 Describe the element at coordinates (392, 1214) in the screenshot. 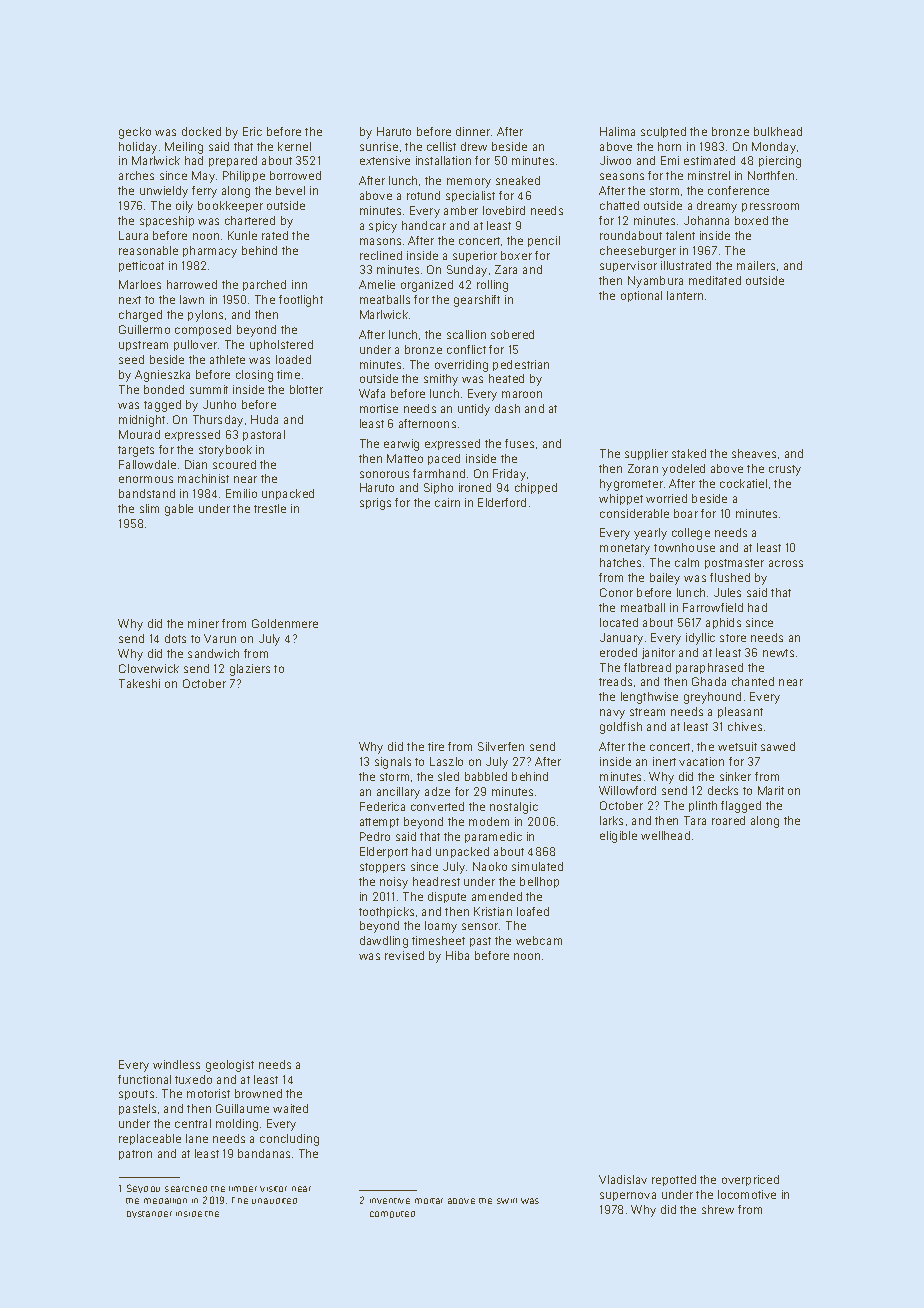

I see `computed` at that location.
